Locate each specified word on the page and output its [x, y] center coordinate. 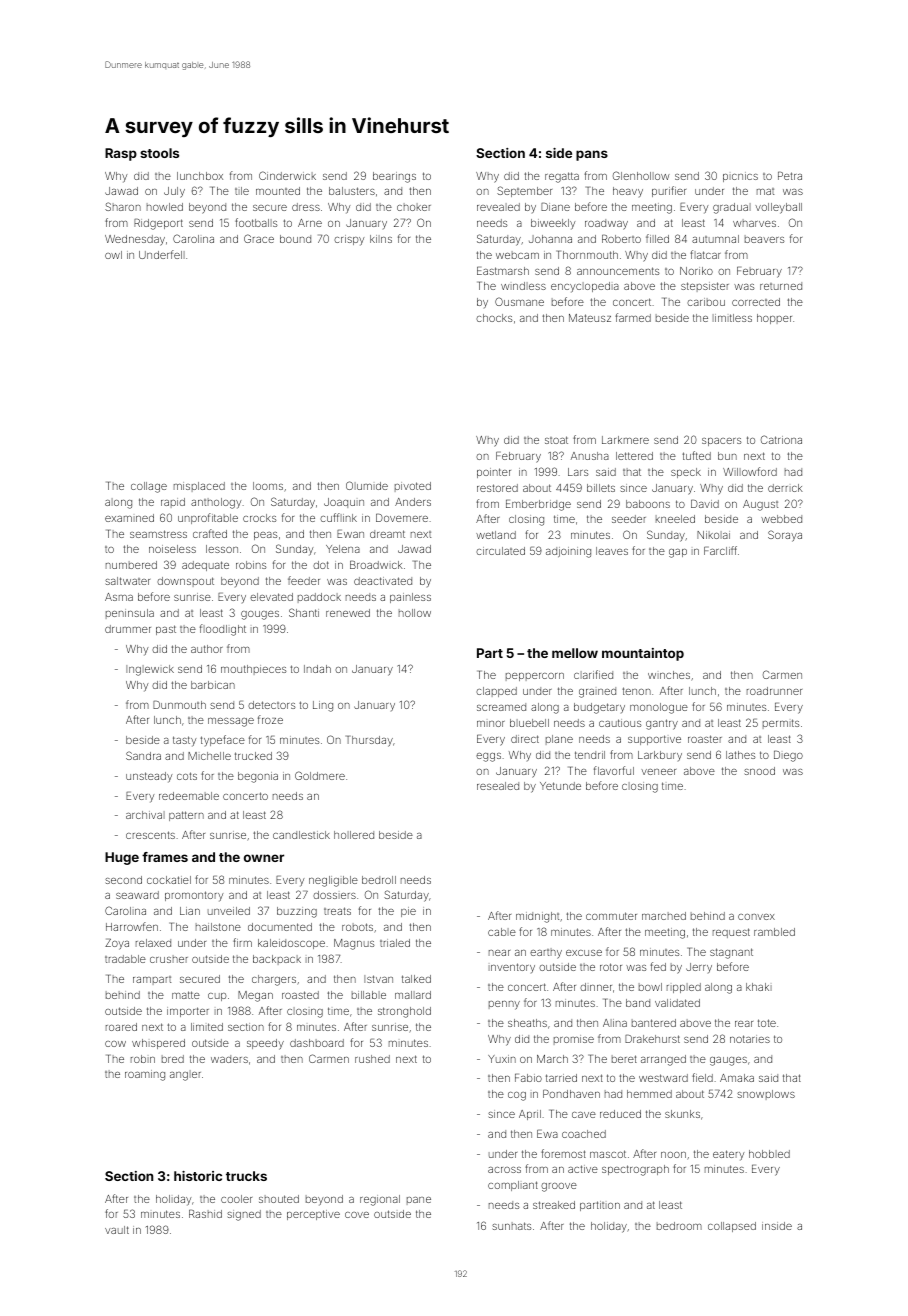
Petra [790, 176]
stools [159, 153]
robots [357, 927]
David [705, 504]
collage [149, 487]
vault [117, 1230]
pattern [186, 816]
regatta [562, 177]
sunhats [512, 1226]
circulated [500, 551]
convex [756, 917]
